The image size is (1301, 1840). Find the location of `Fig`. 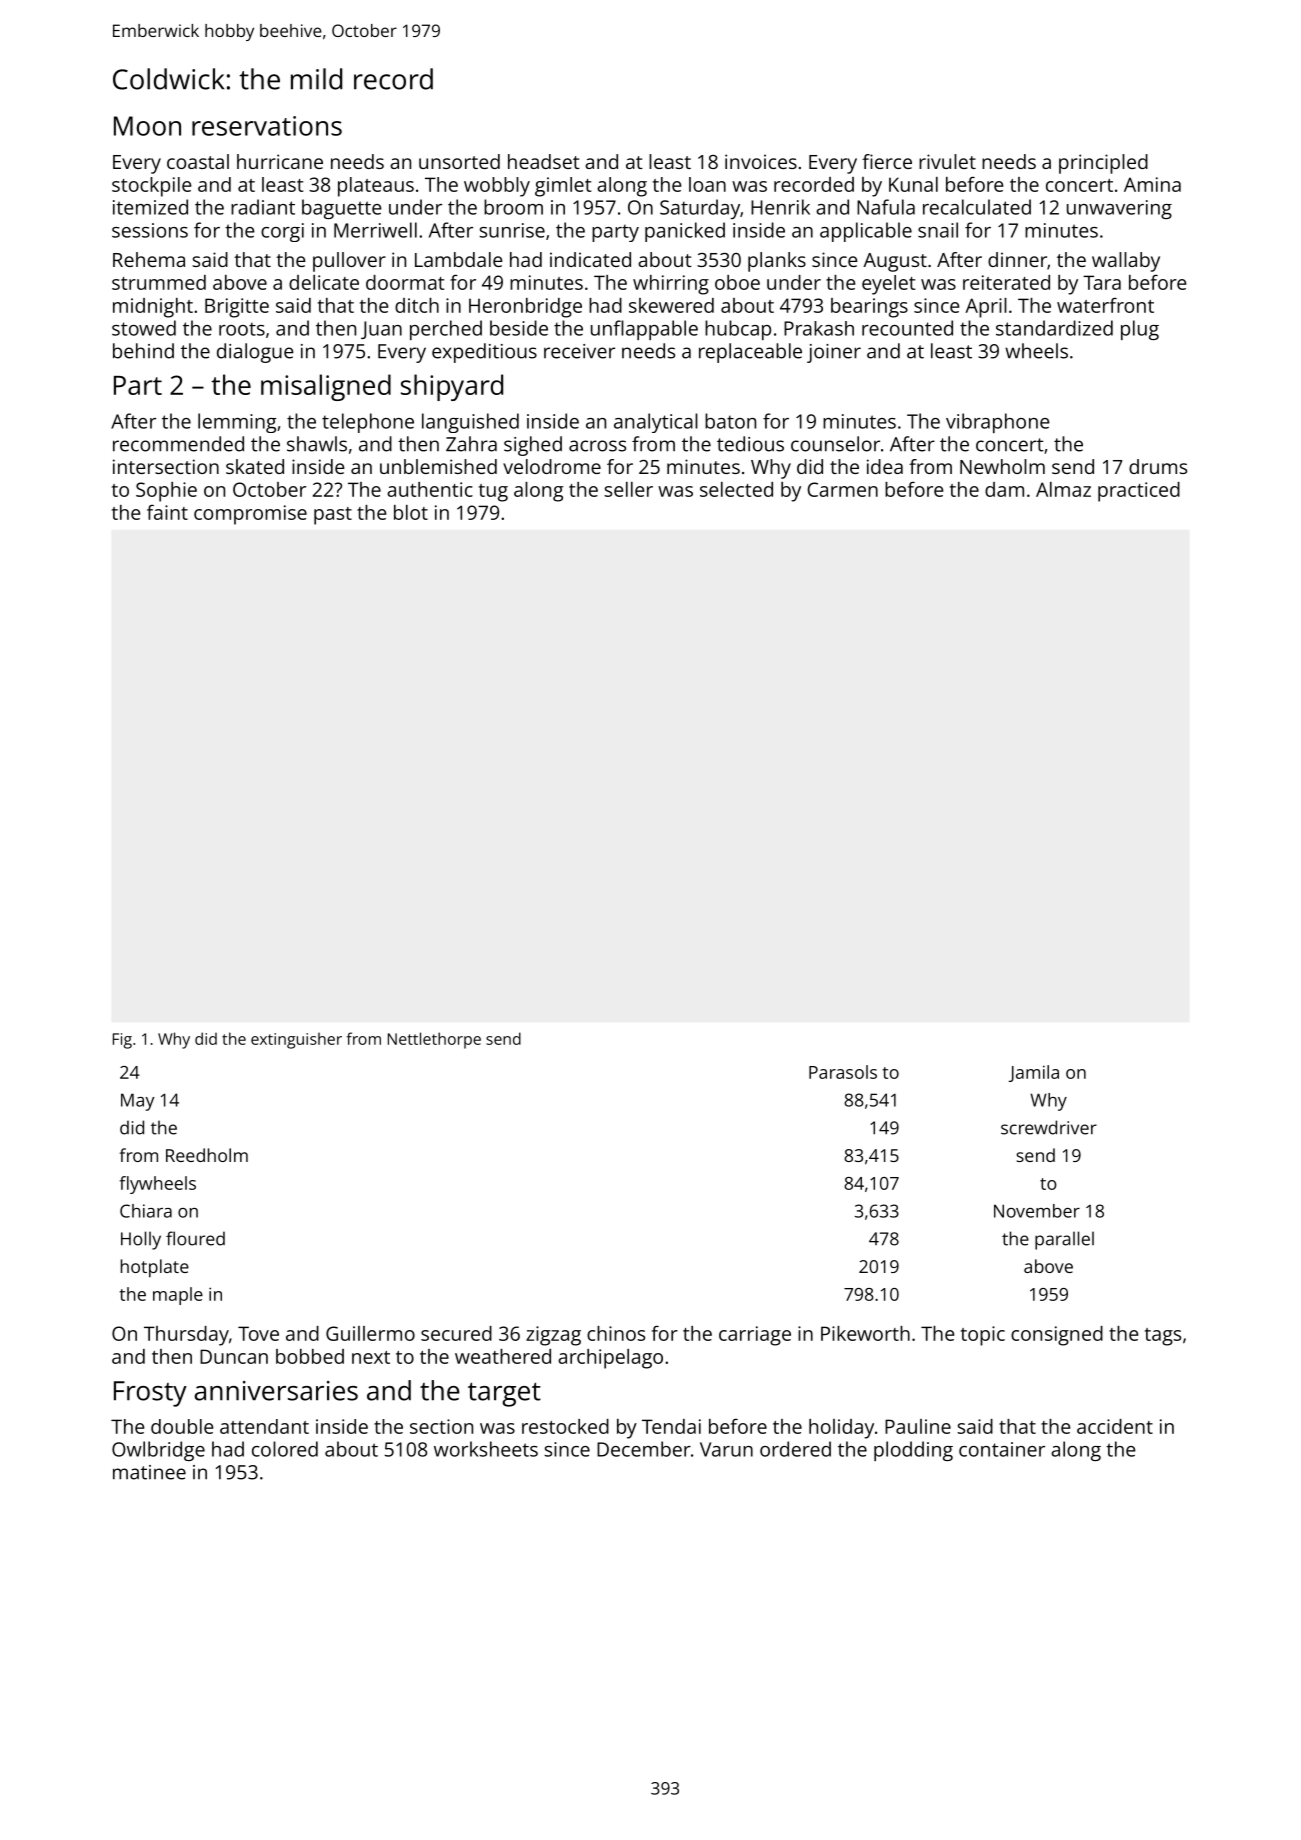

Fig is located at coordinates (122, 1041).
